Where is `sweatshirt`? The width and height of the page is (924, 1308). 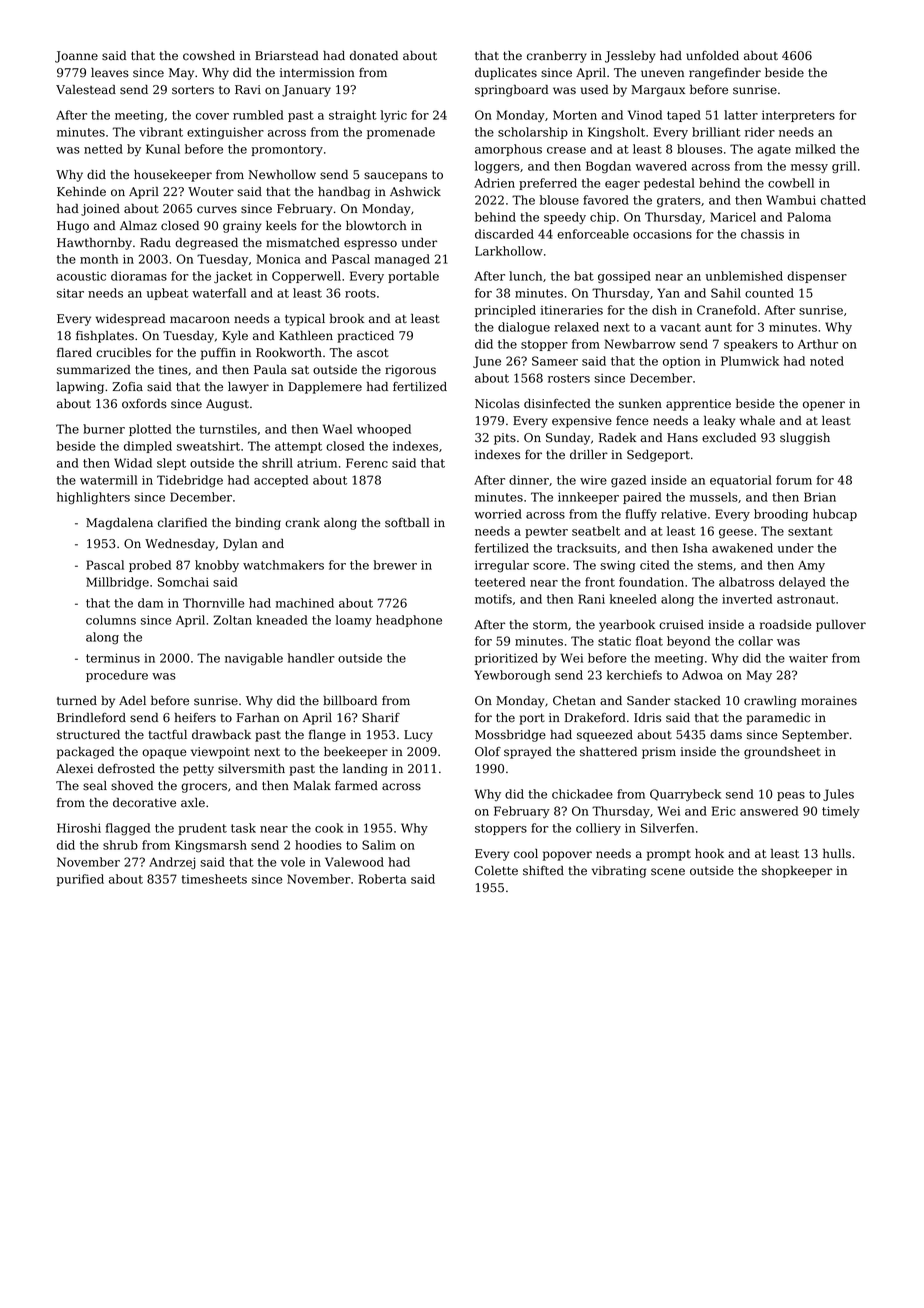
sweatshirt is located at coordinates (208, 446).
